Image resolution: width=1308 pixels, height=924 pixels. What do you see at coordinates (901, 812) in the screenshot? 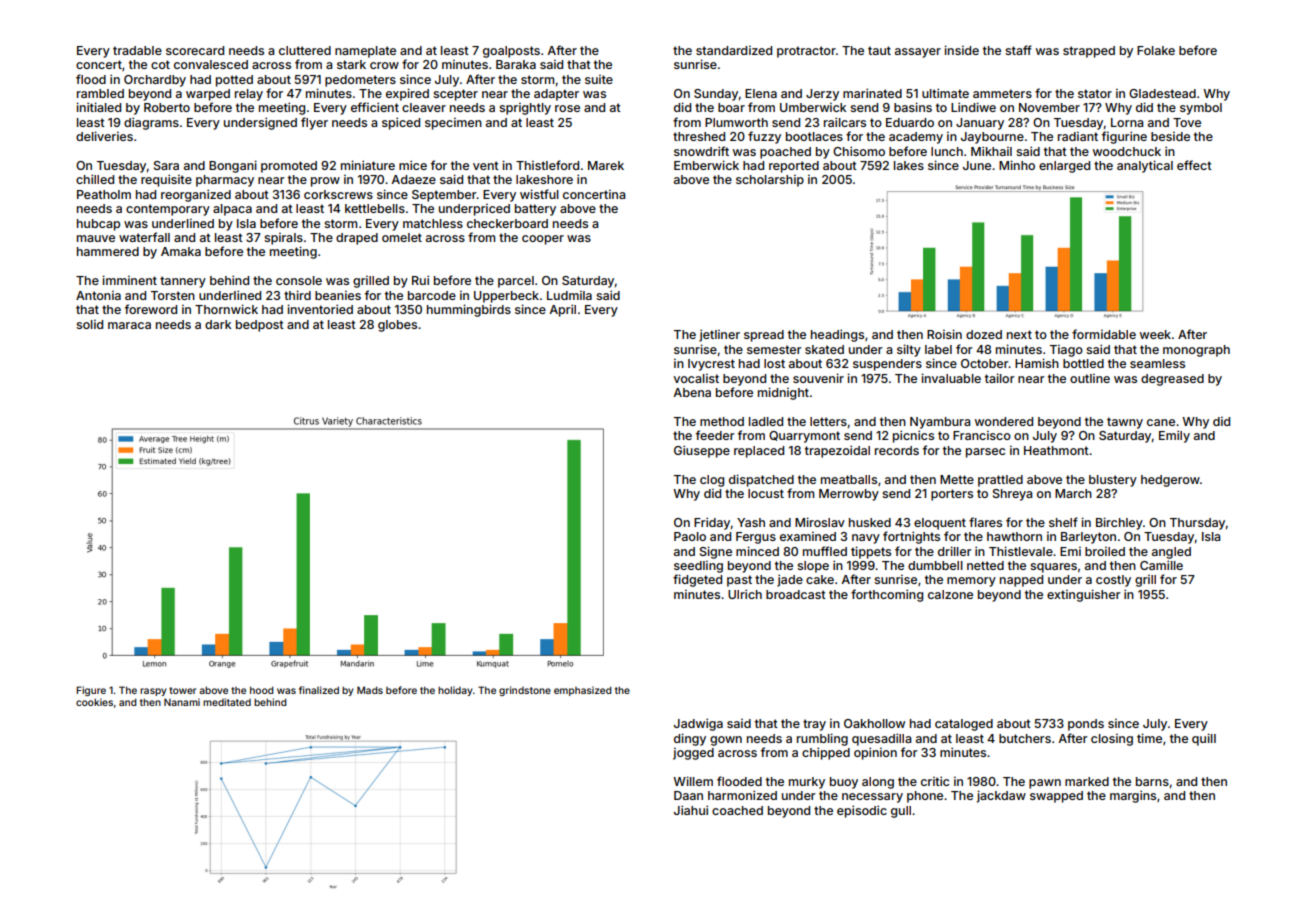
I see `gull` at bounding box center [901, 812].
